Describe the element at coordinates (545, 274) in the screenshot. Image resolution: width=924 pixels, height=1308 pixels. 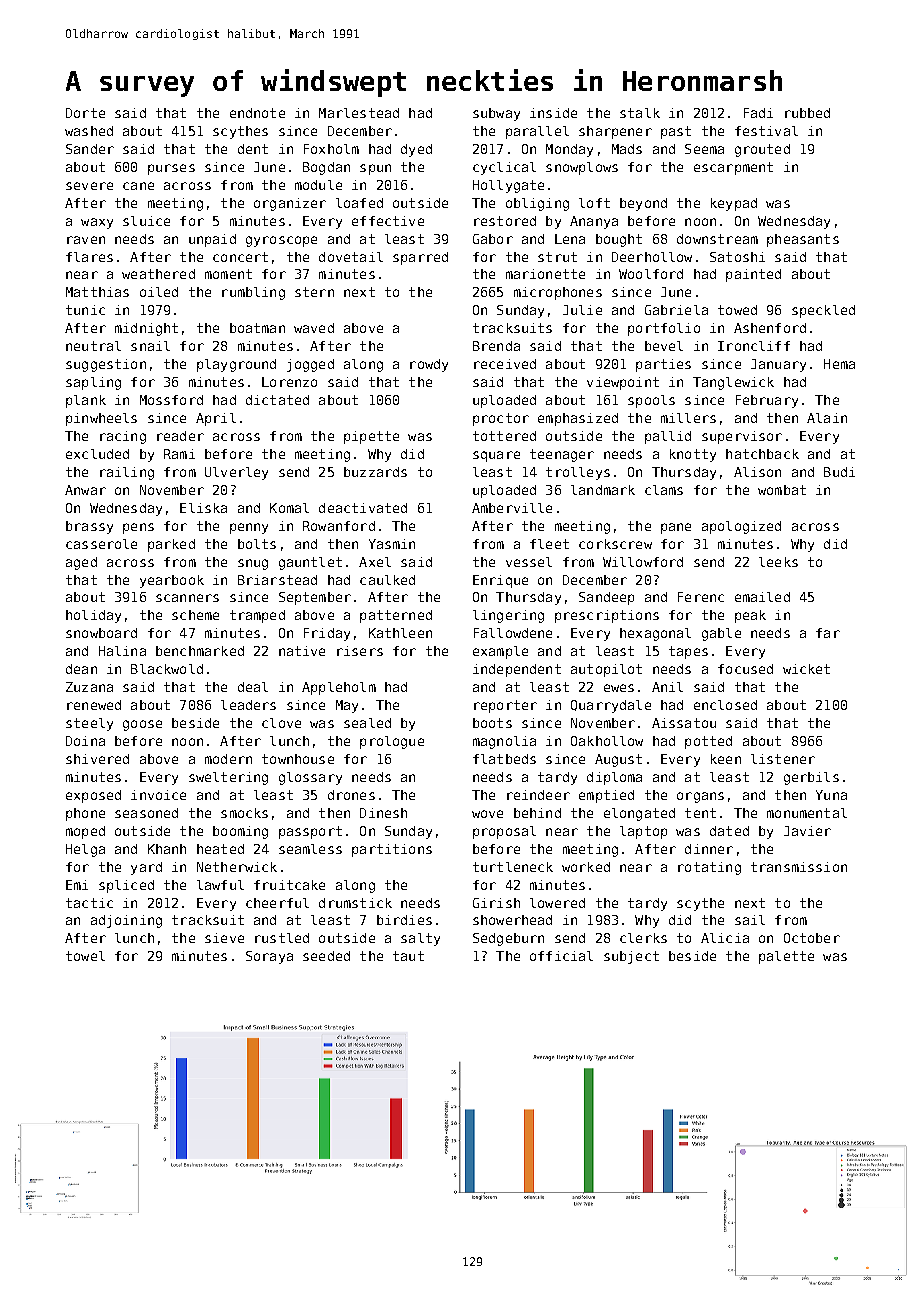
I see `marionette` at that location.
